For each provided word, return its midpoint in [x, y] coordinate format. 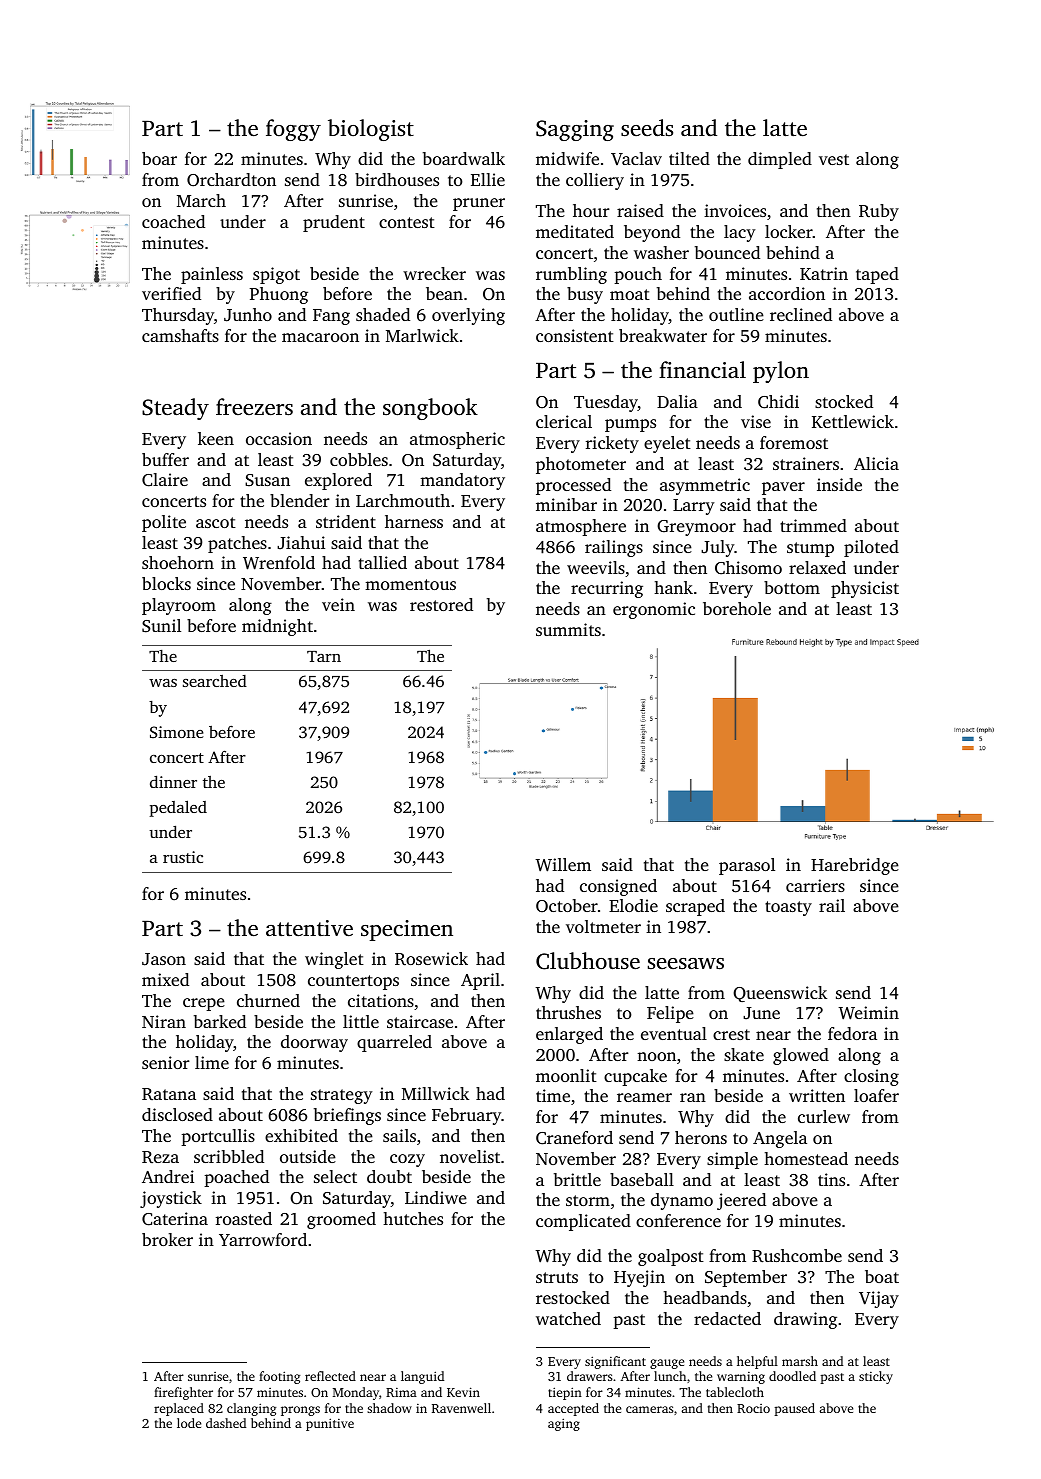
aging [564, 1424]
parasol [747, 866]
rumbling [571, 275]
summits [568, 629]
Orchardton [231, 180]
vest [834, 159]
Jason [164, 959]
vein [338, 604]
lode [189, 1423]
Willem [563, 865]
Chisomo [748, 568]
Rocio [753, 1408]
